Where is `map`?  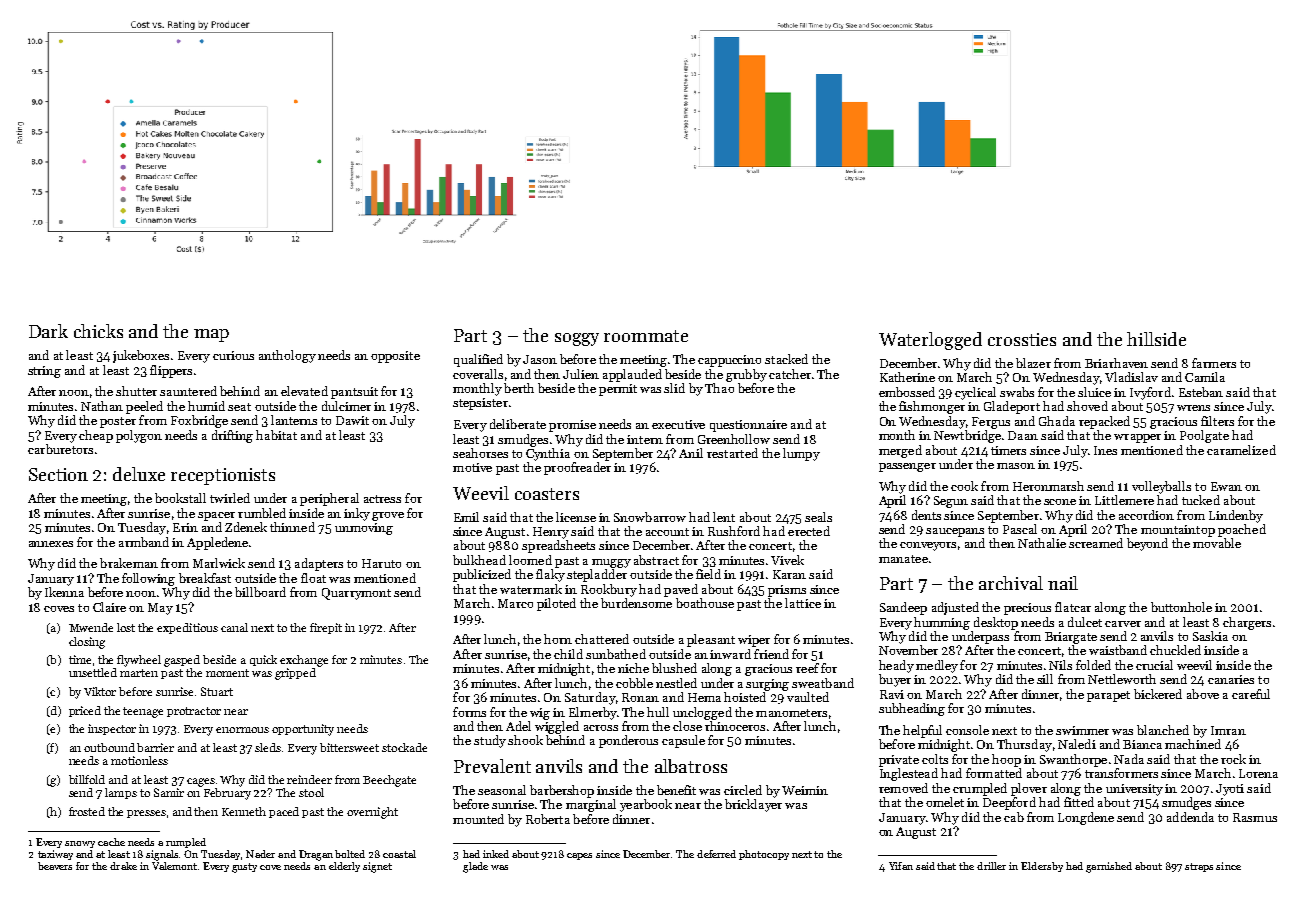
map is located at coordinates (211, 335).
